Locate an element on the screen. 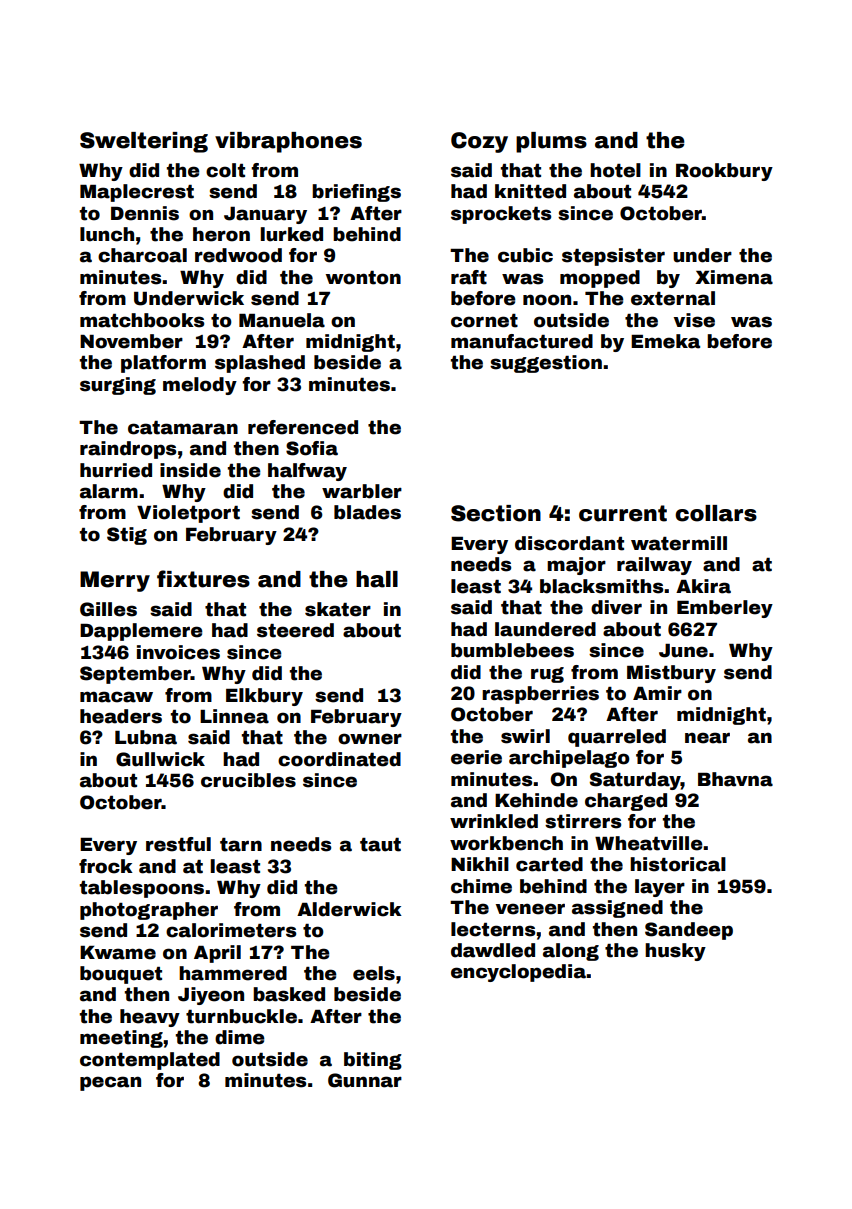 The height and width of the screenshot is (1209, 852). Bhavna is located at coordinates (735, 779).
